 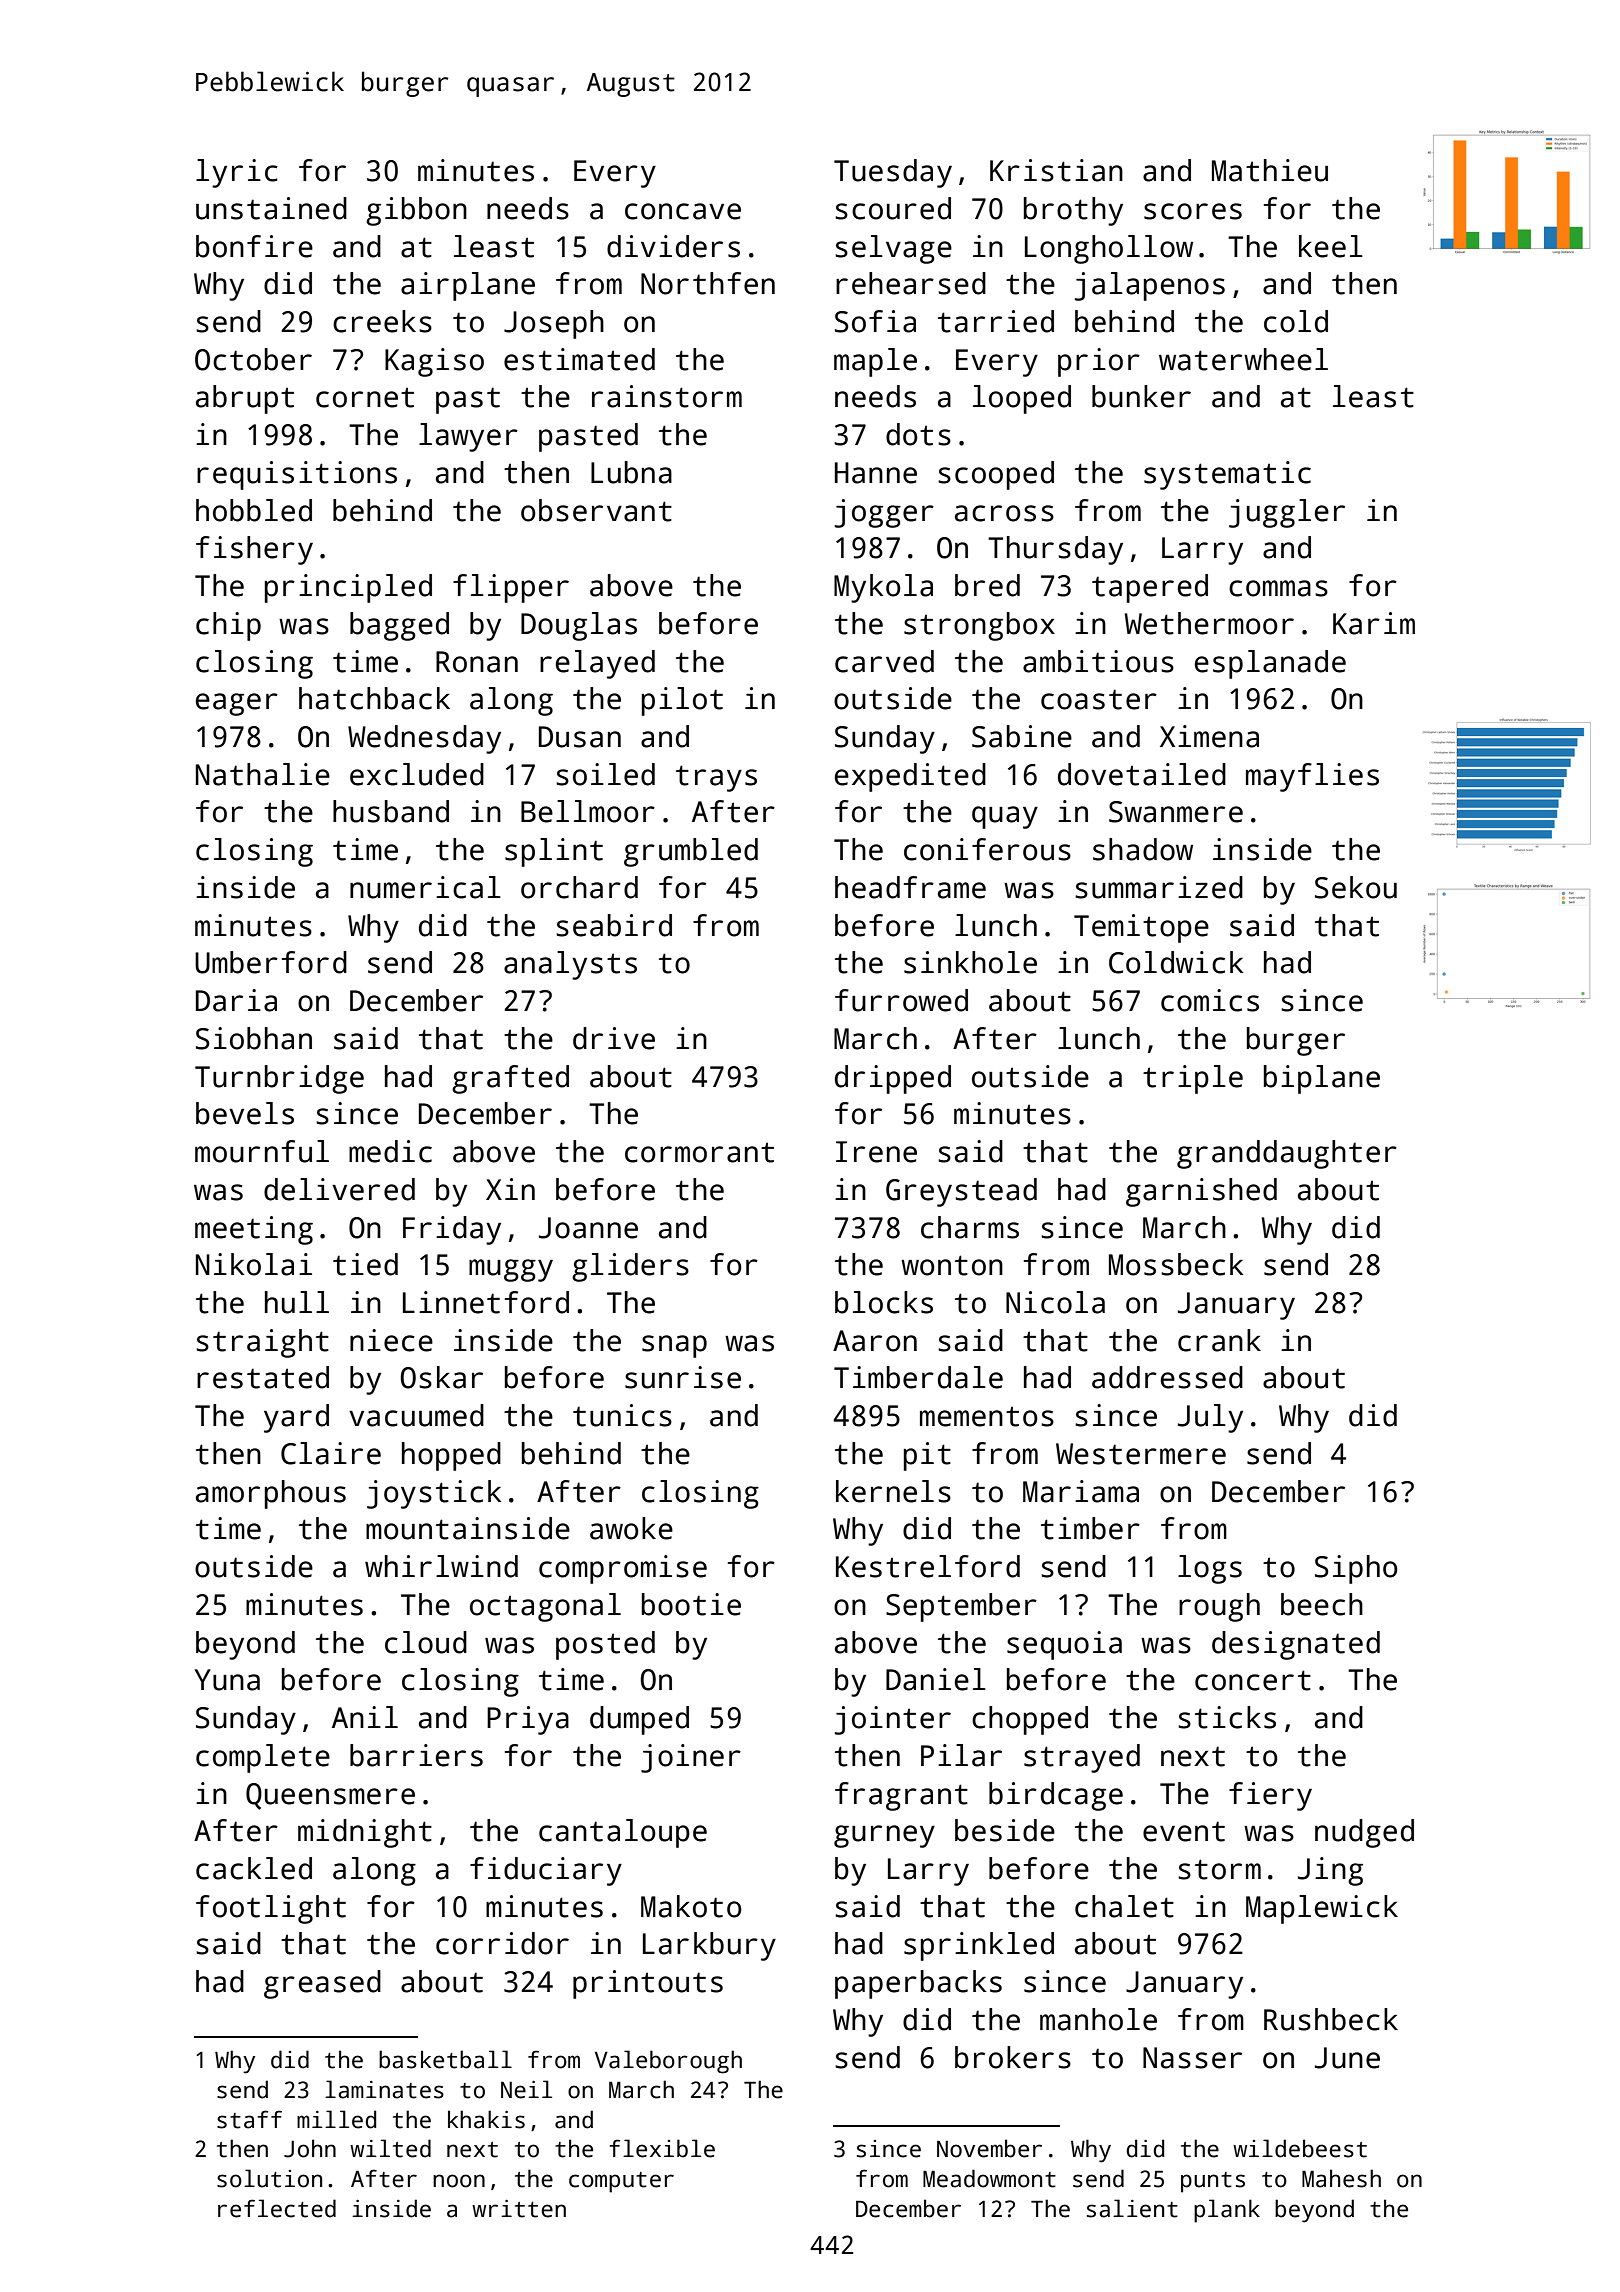 What do you see at coordinates (691, 852) in the document?
I see `grumbled` at bounding box center [691, 852].
